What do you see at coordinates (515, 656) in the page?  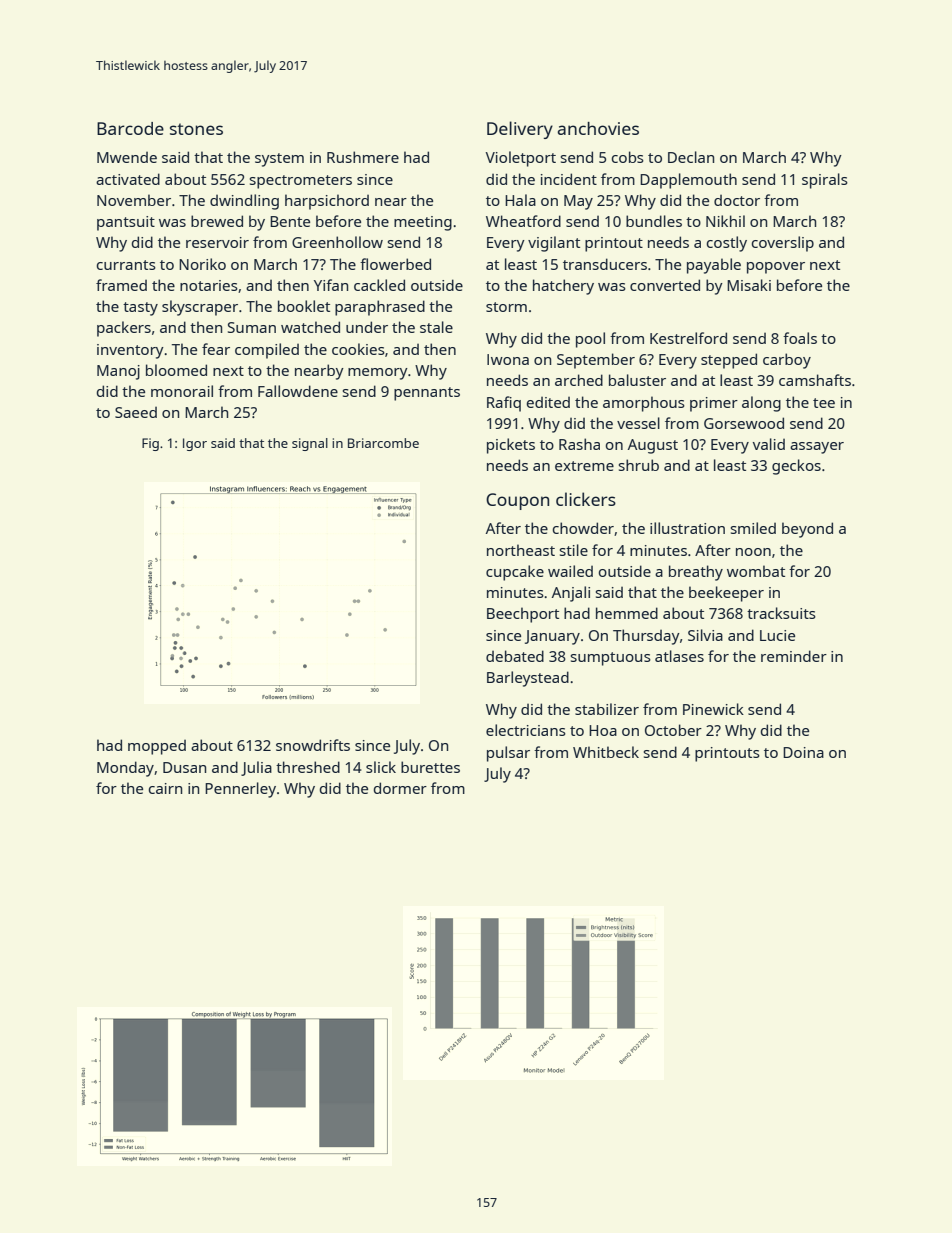 I see `debated` at bounding box center [515, 656].
